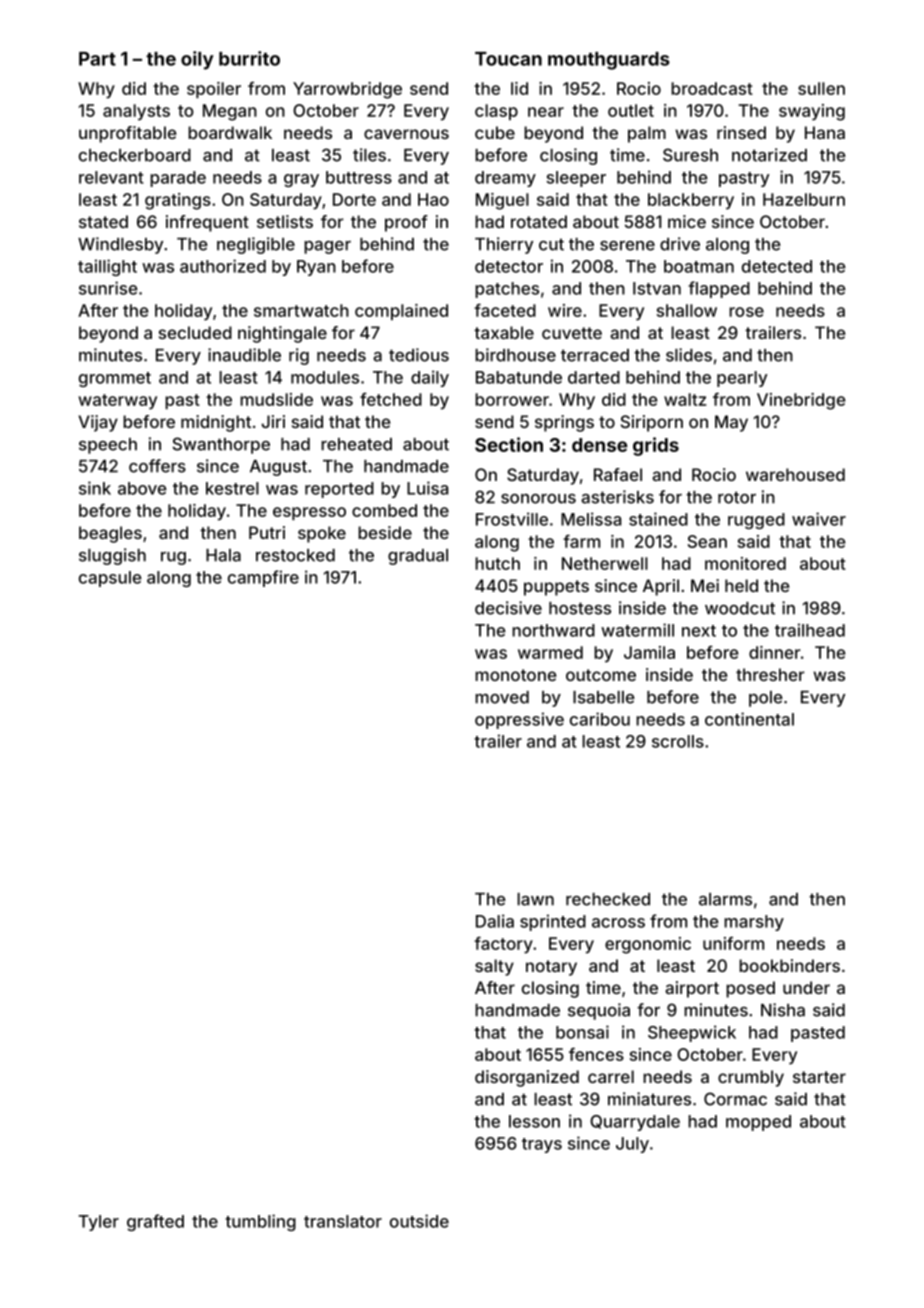  What do you see at coordinates (260, 1222) in the screenshot?
I see `tumbling` at bounding box center [260, 1222].
